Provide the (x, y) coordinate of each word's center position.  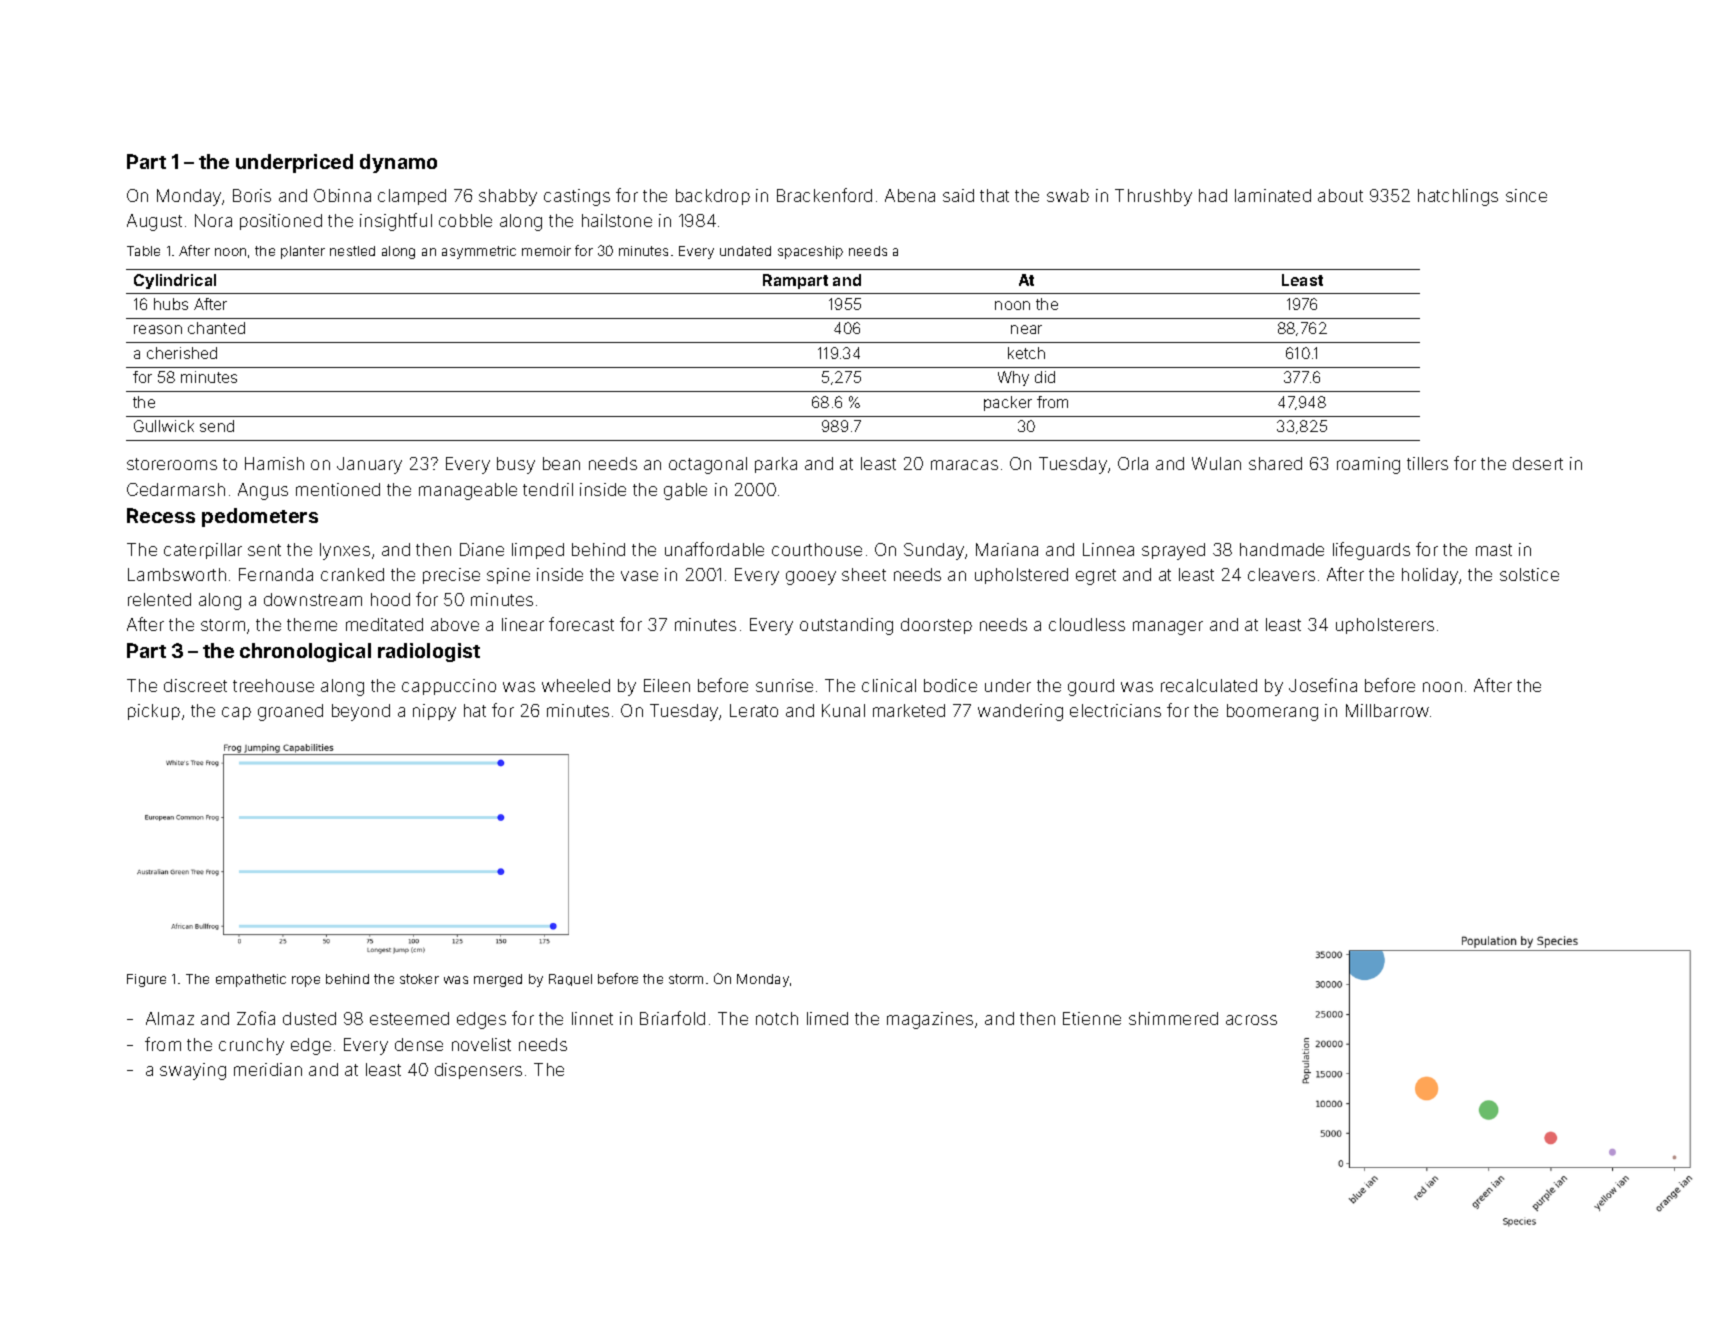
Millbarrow (1387, 710)
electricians (1115, 710)
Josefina (1323, 685)
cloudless (1087, 624)
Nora (213, 220)
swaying (193, 1071)
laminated (1273, 195)
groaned (290, 712)
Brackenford (824, 195)
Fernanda (276, 574)
